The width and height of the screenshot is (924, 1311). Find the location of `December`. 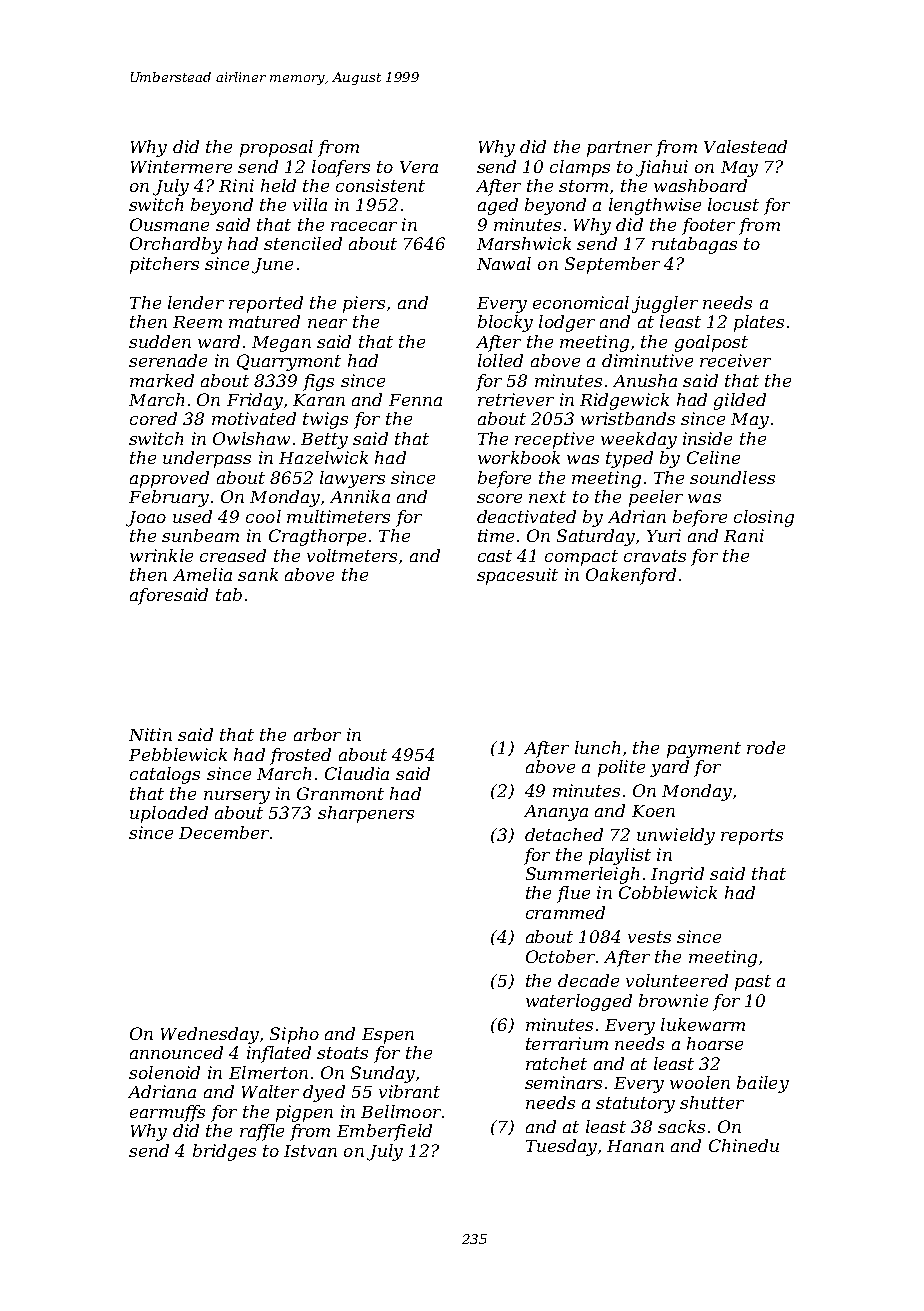

December is located at coordinates (224, 832).
